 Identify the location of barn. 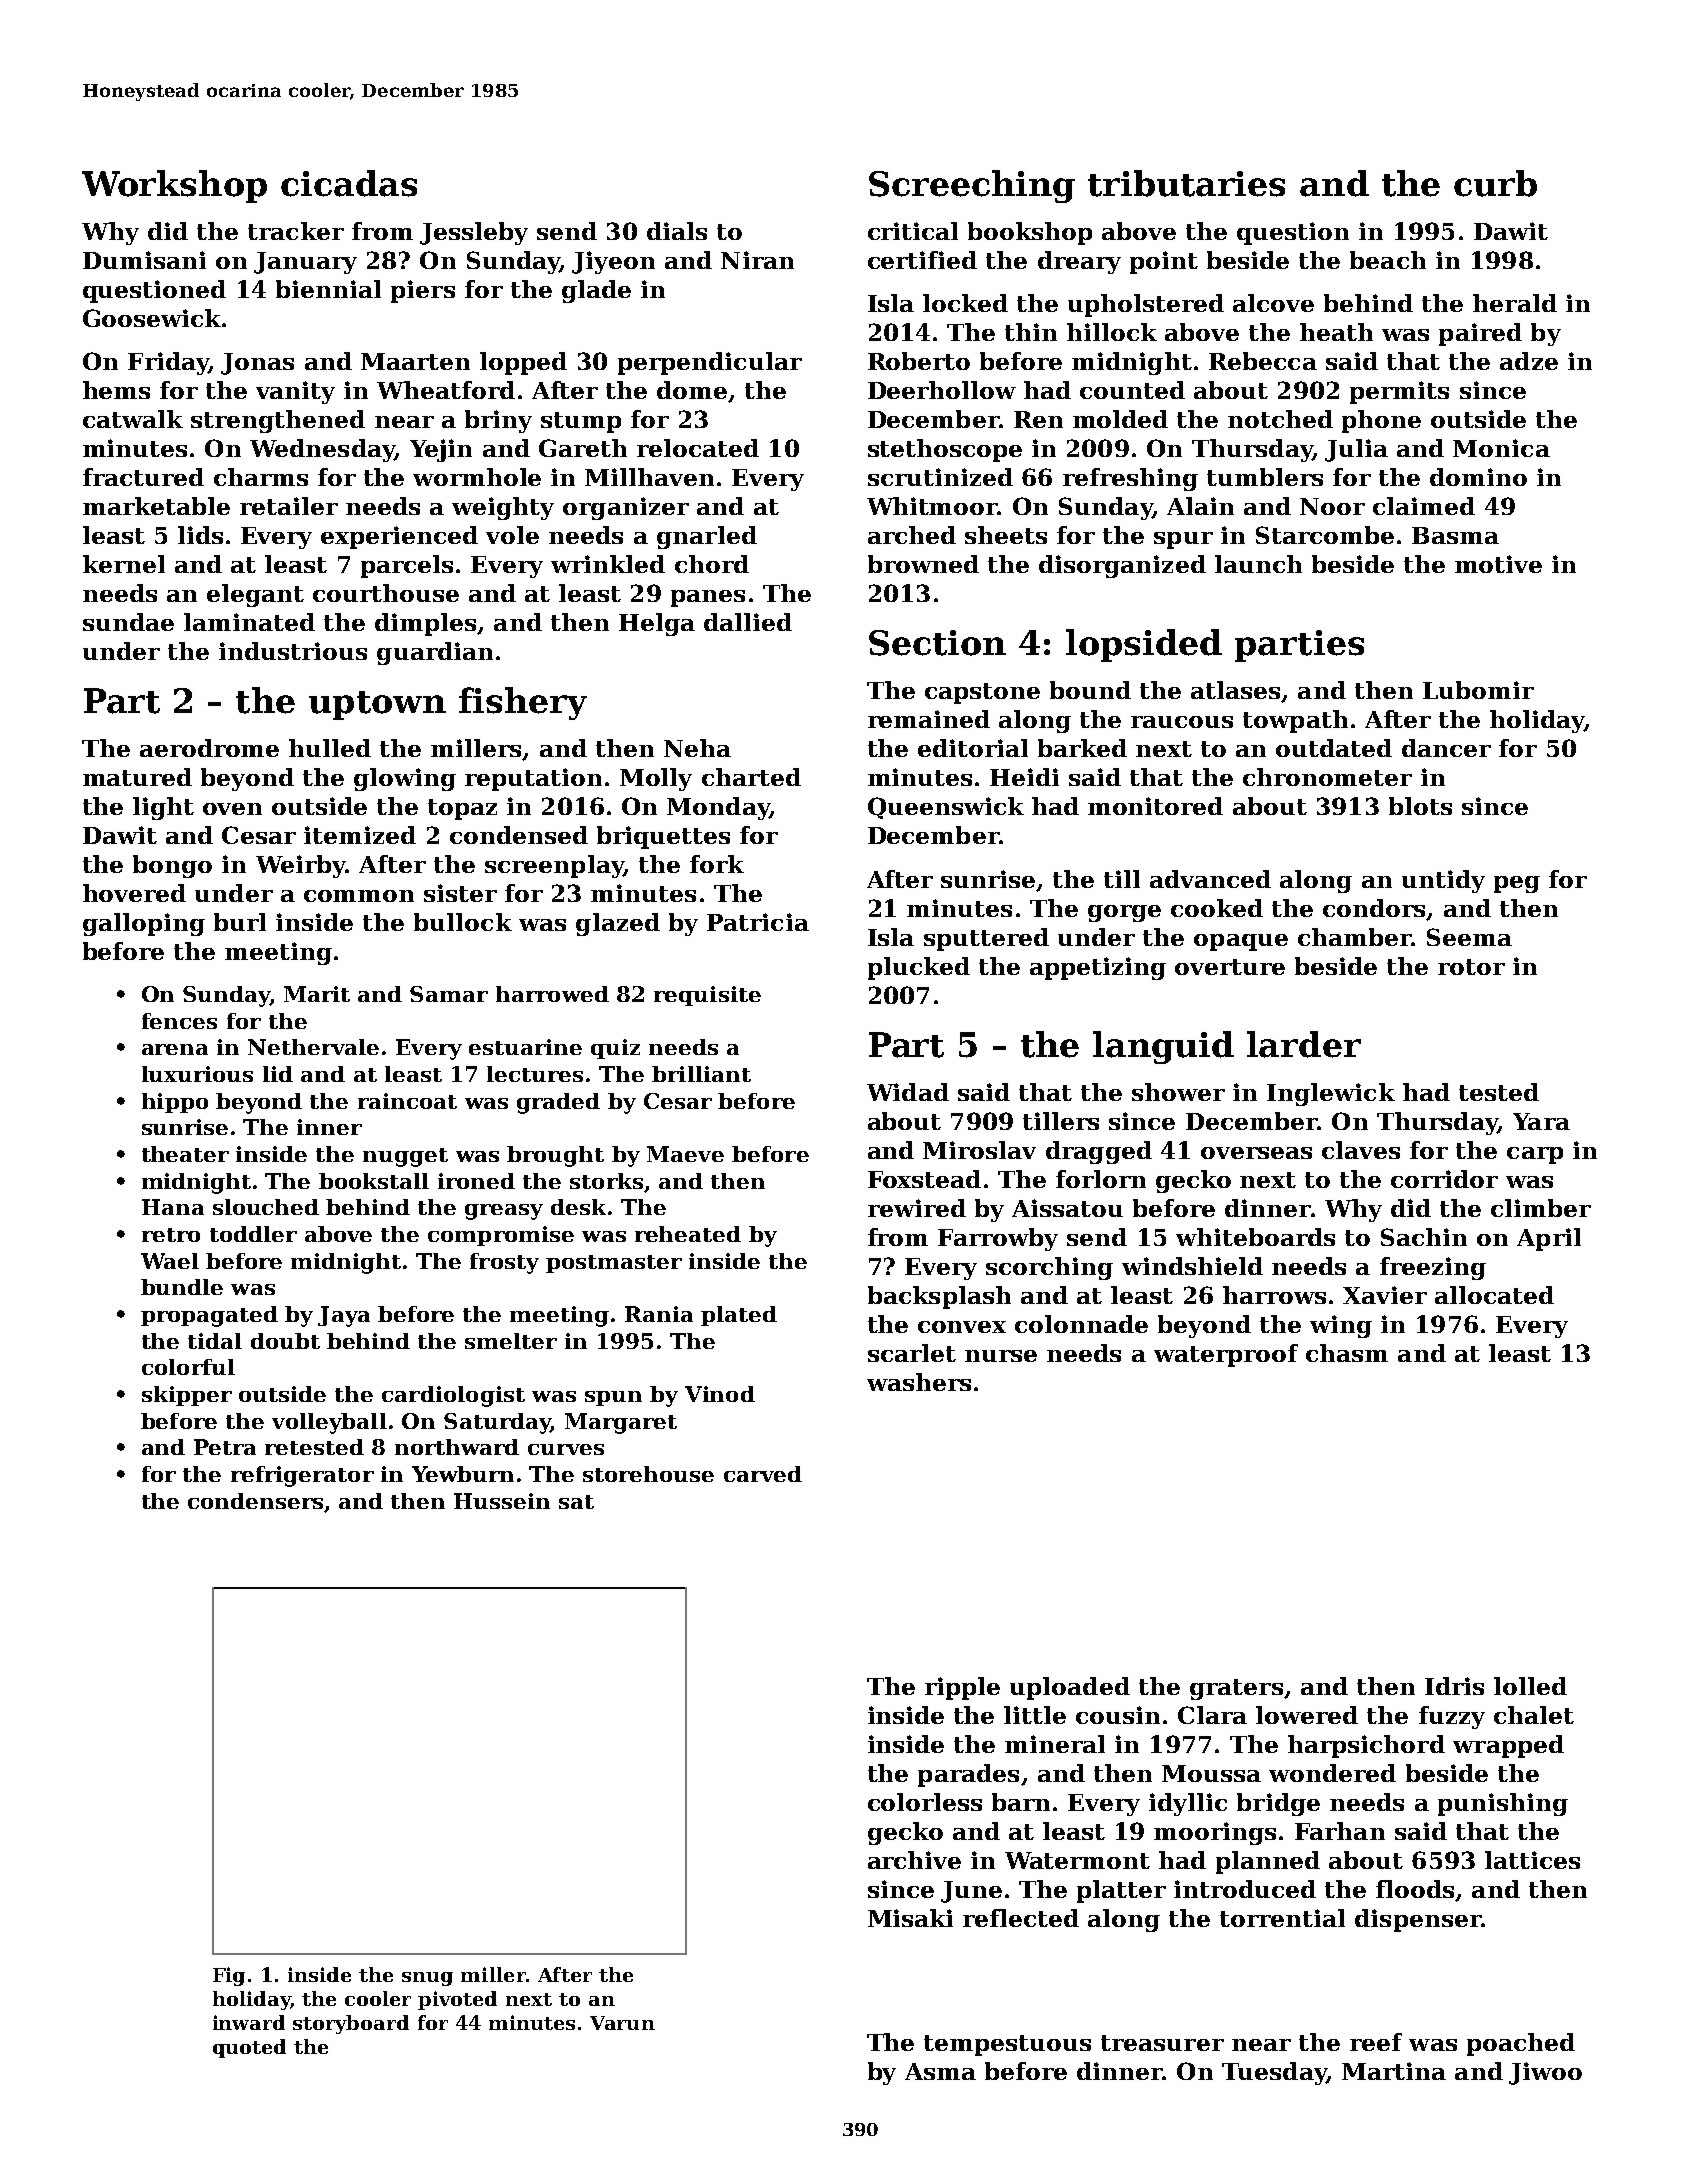
(1021, 1802).
